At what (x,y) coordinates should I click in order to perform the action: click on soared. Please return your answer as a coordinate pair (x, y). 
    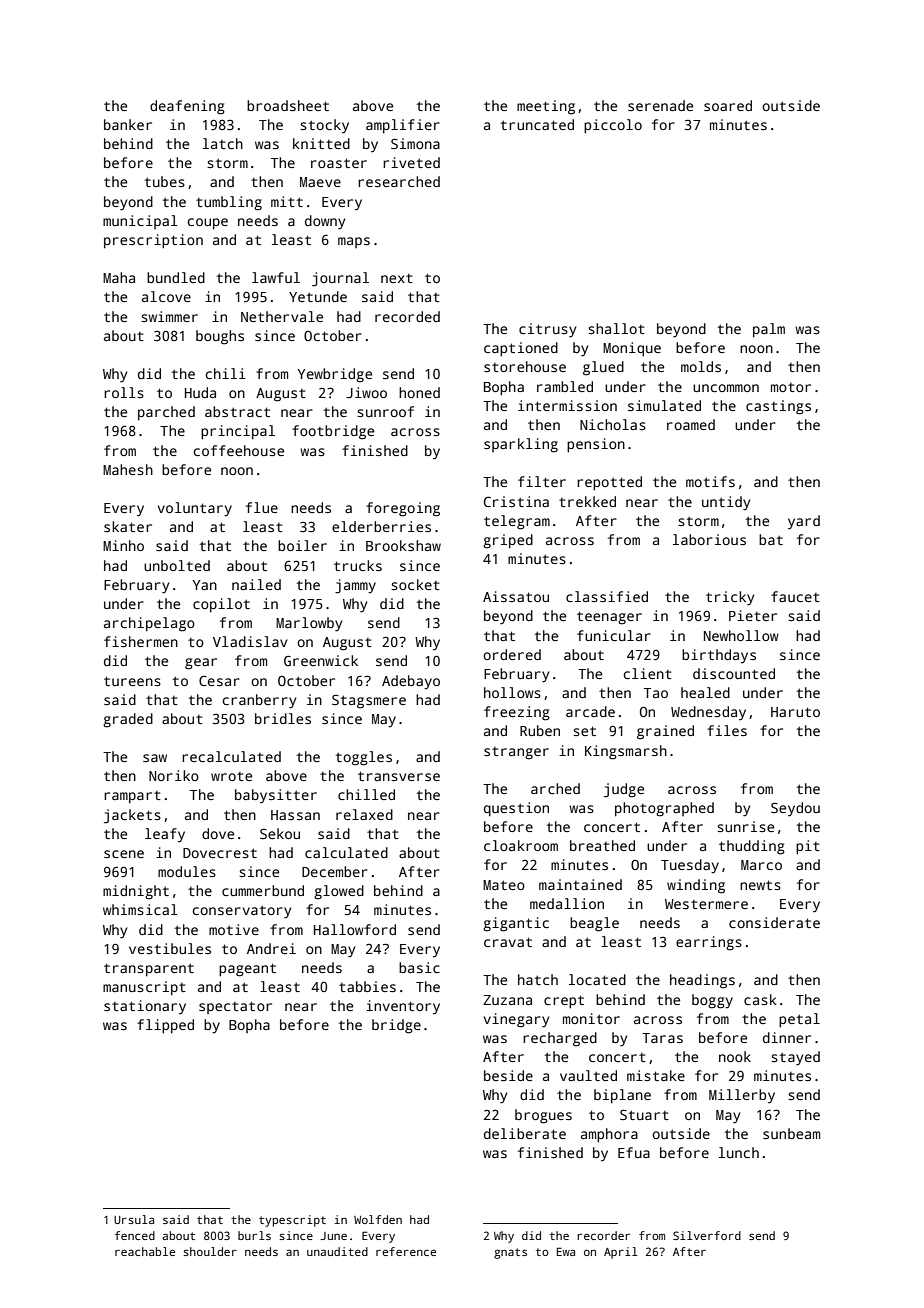
    Looking at the image, I should click on (728, 105).
